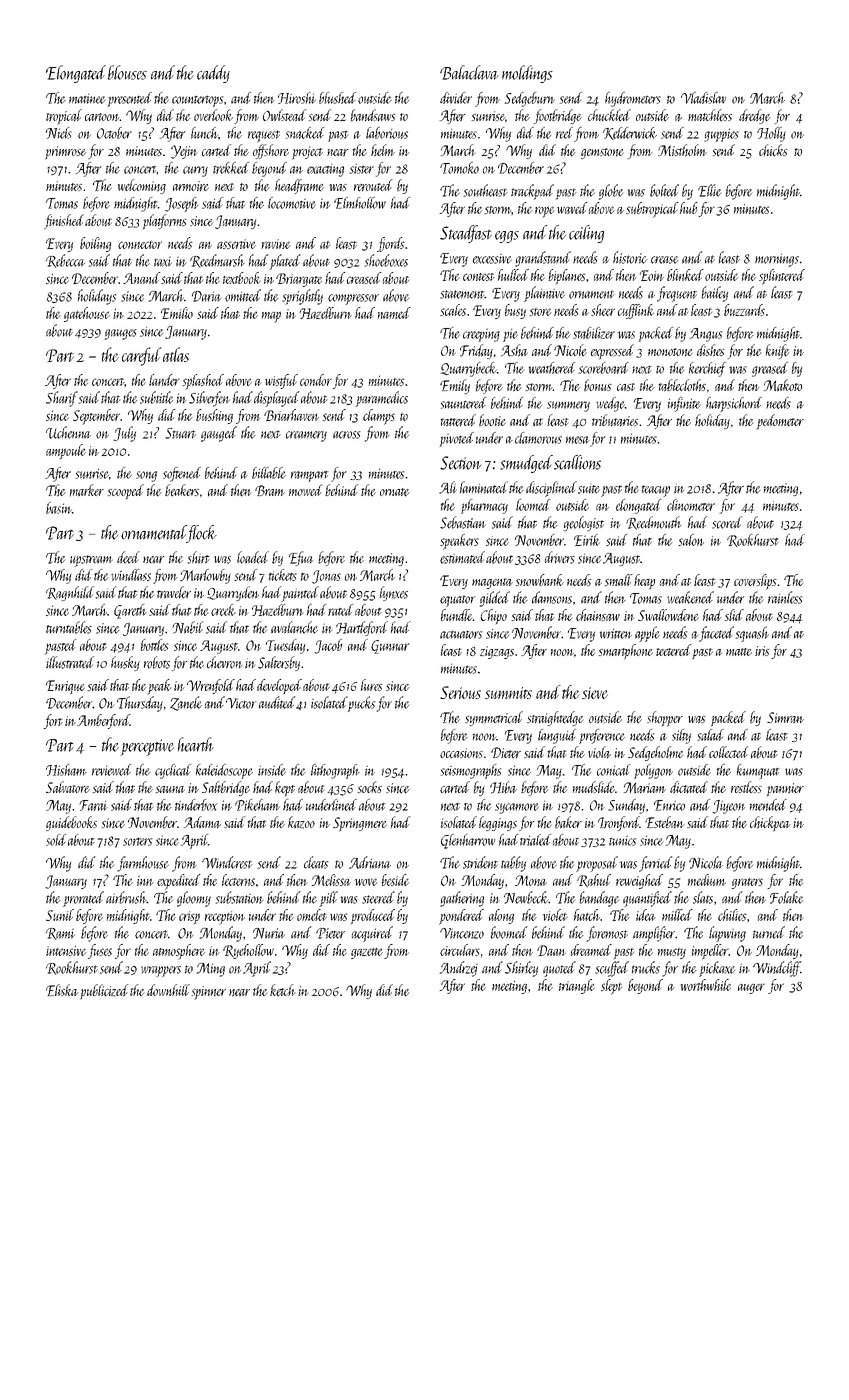 This page has width=849, height=1400. Describe the element at coordinates (469, 72) in the page. I see `Balaclava` at that location.
